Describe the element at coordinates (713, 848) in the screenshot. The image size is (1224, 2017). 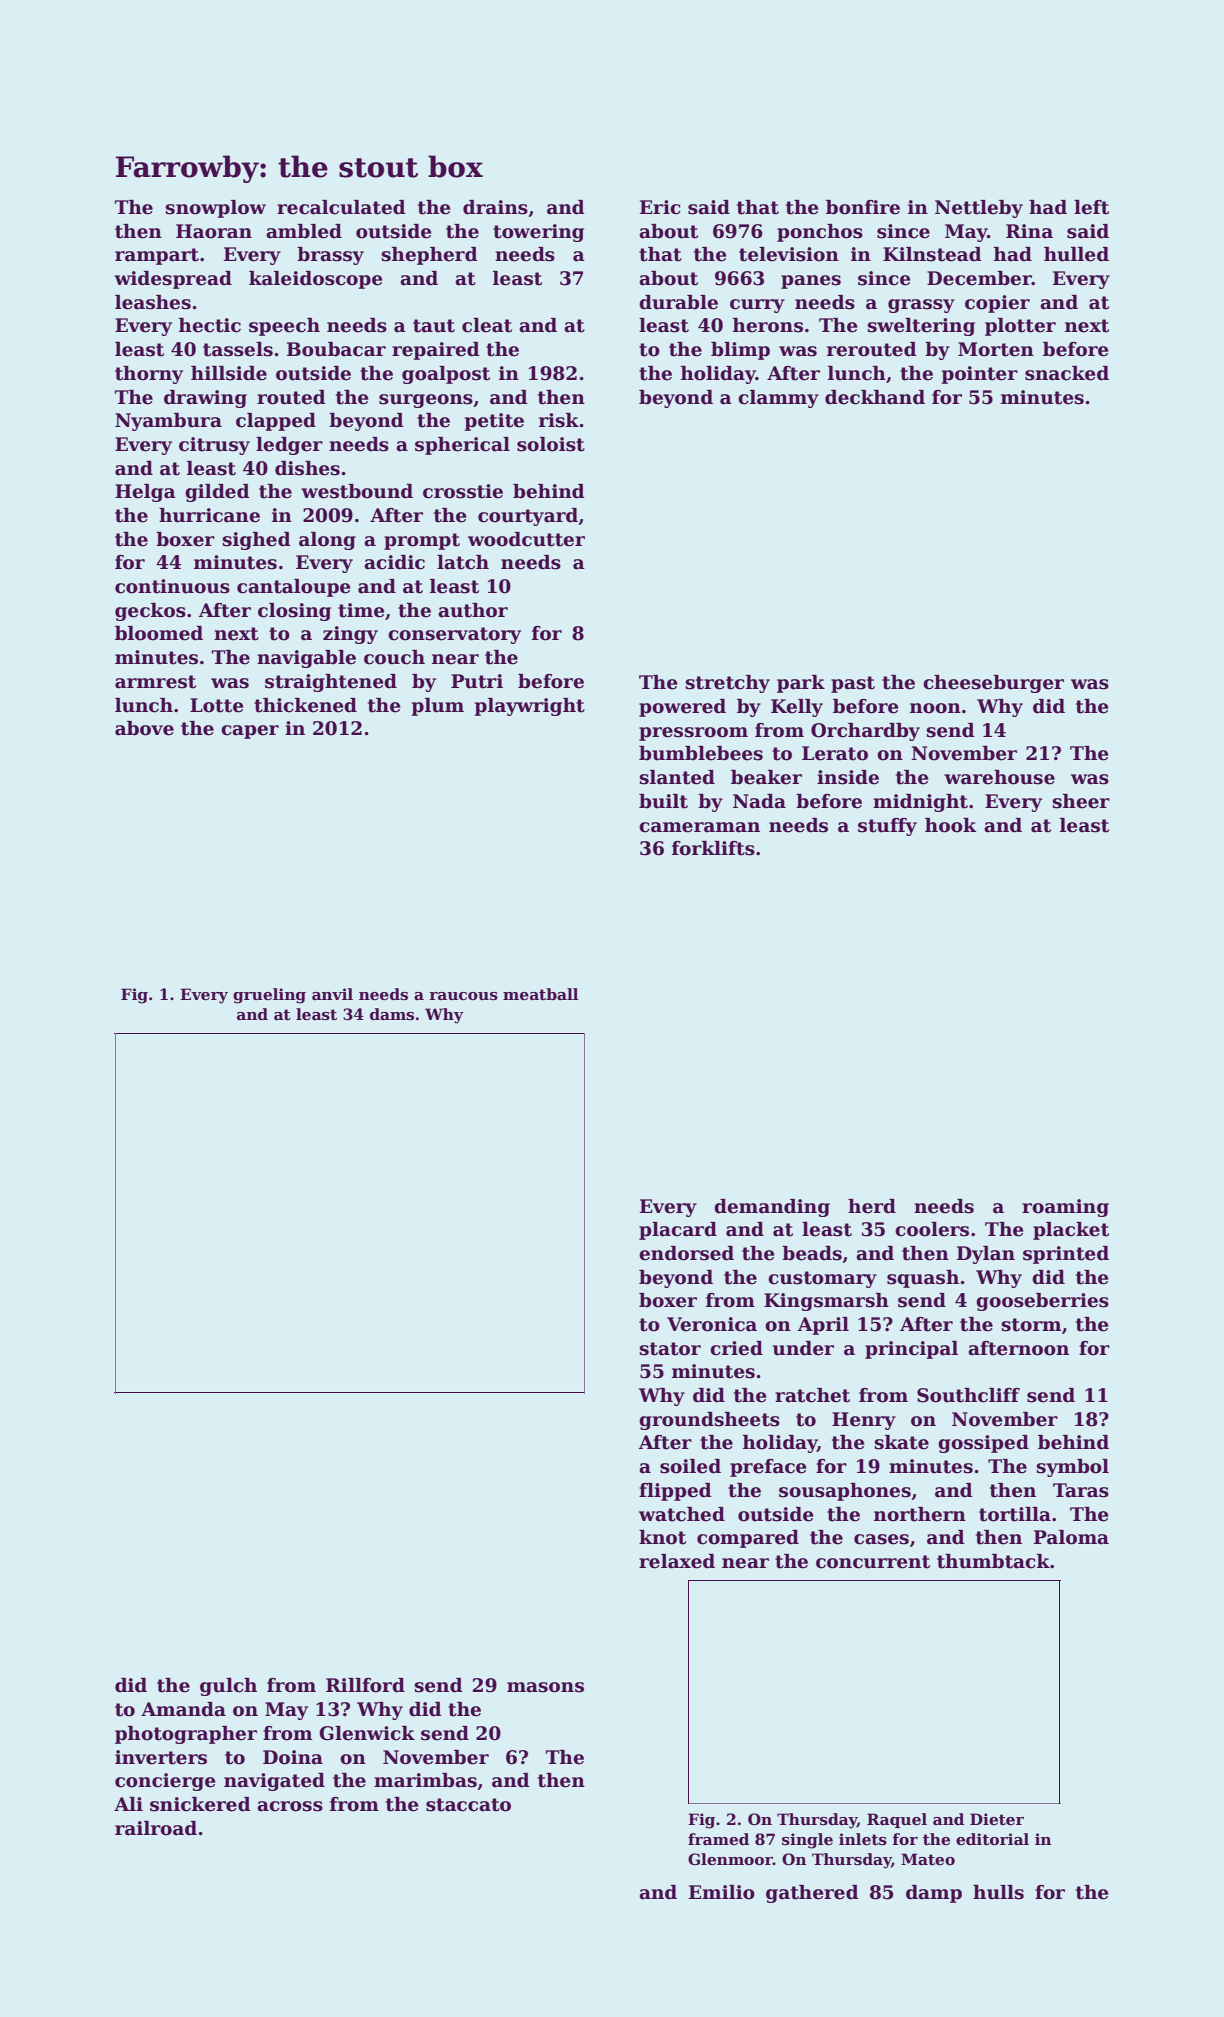
I see `forklifts` at that location.
